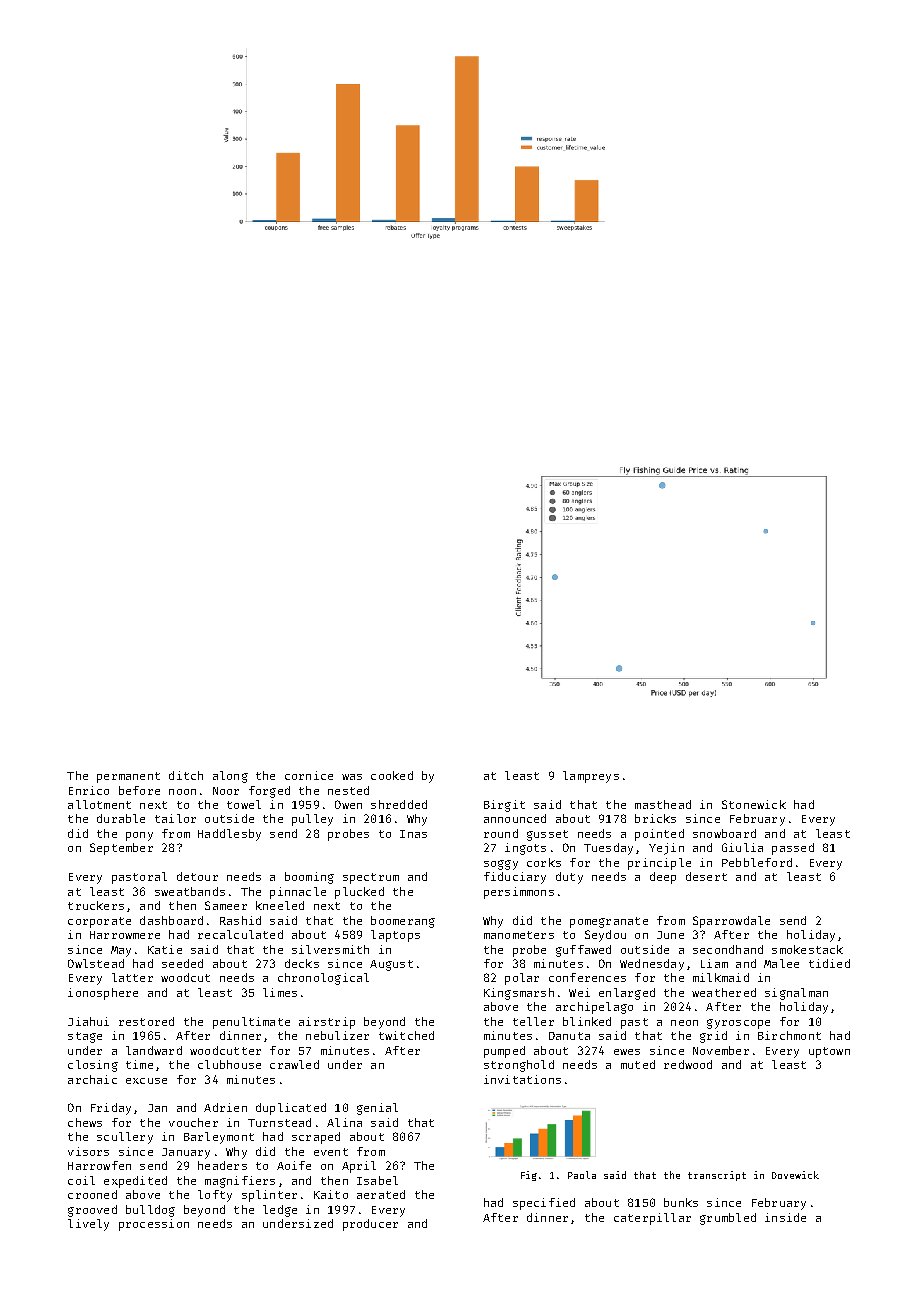 Image resolution: width=924 pixels, height=1308 pixels. What do you see at coordinates (190, 891) in the screenshot?
I see `sweatbands` at bounding box center [190, 891].
